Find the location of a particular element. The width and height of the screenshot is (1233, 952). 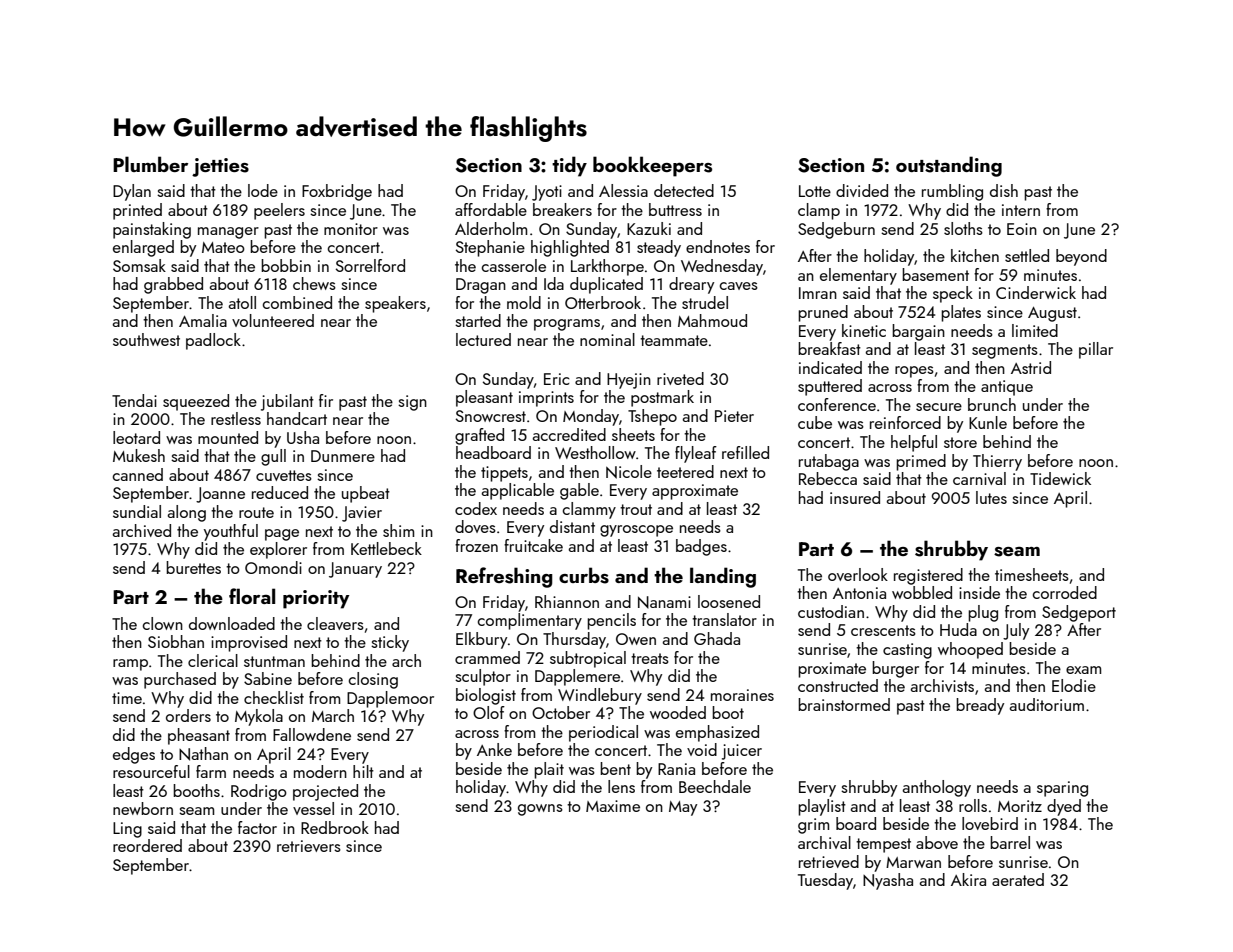

flyleaf is located at coordinates (696, 454).
